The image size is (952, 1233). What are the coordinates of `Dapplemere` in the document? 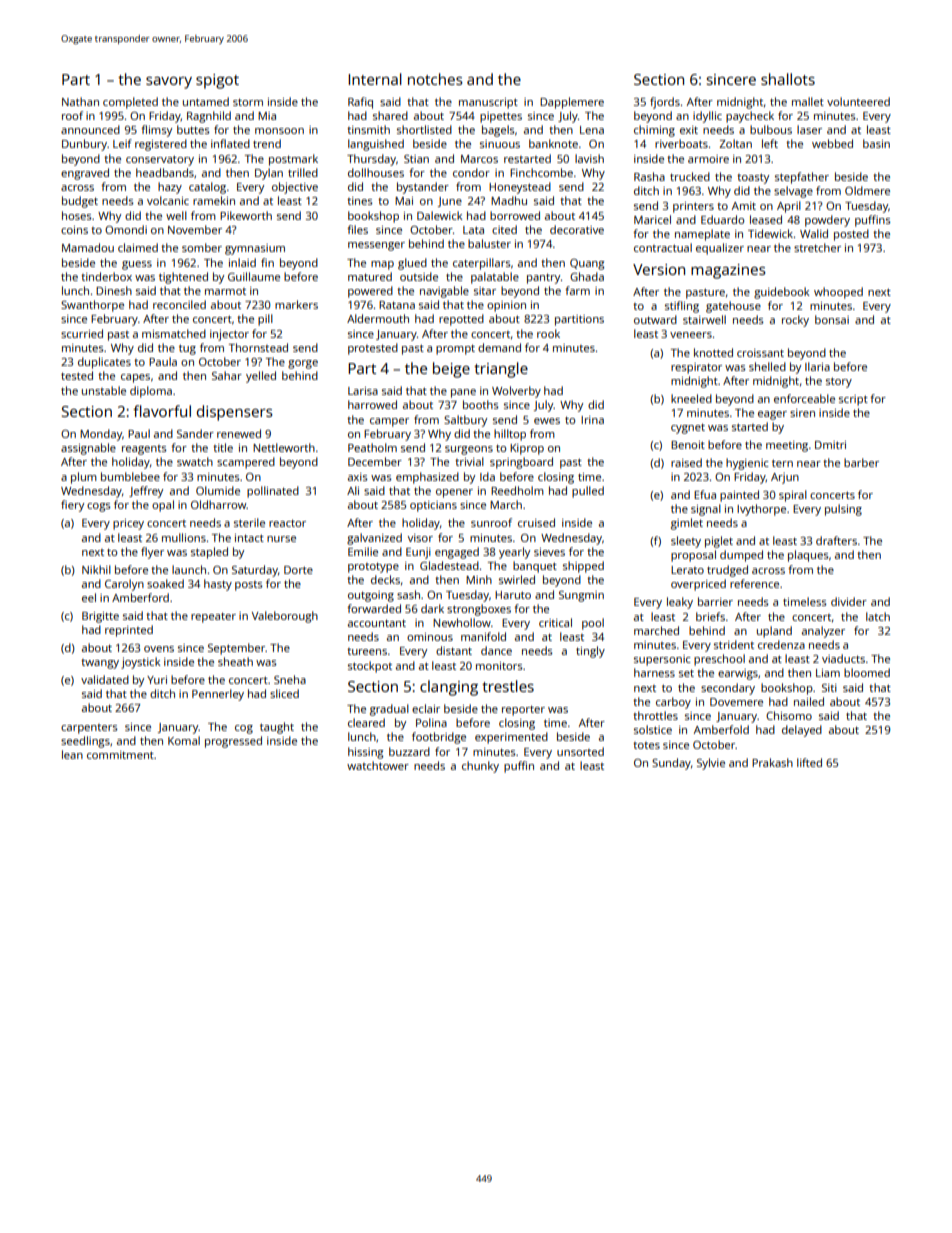 It's located at (572, 103).
